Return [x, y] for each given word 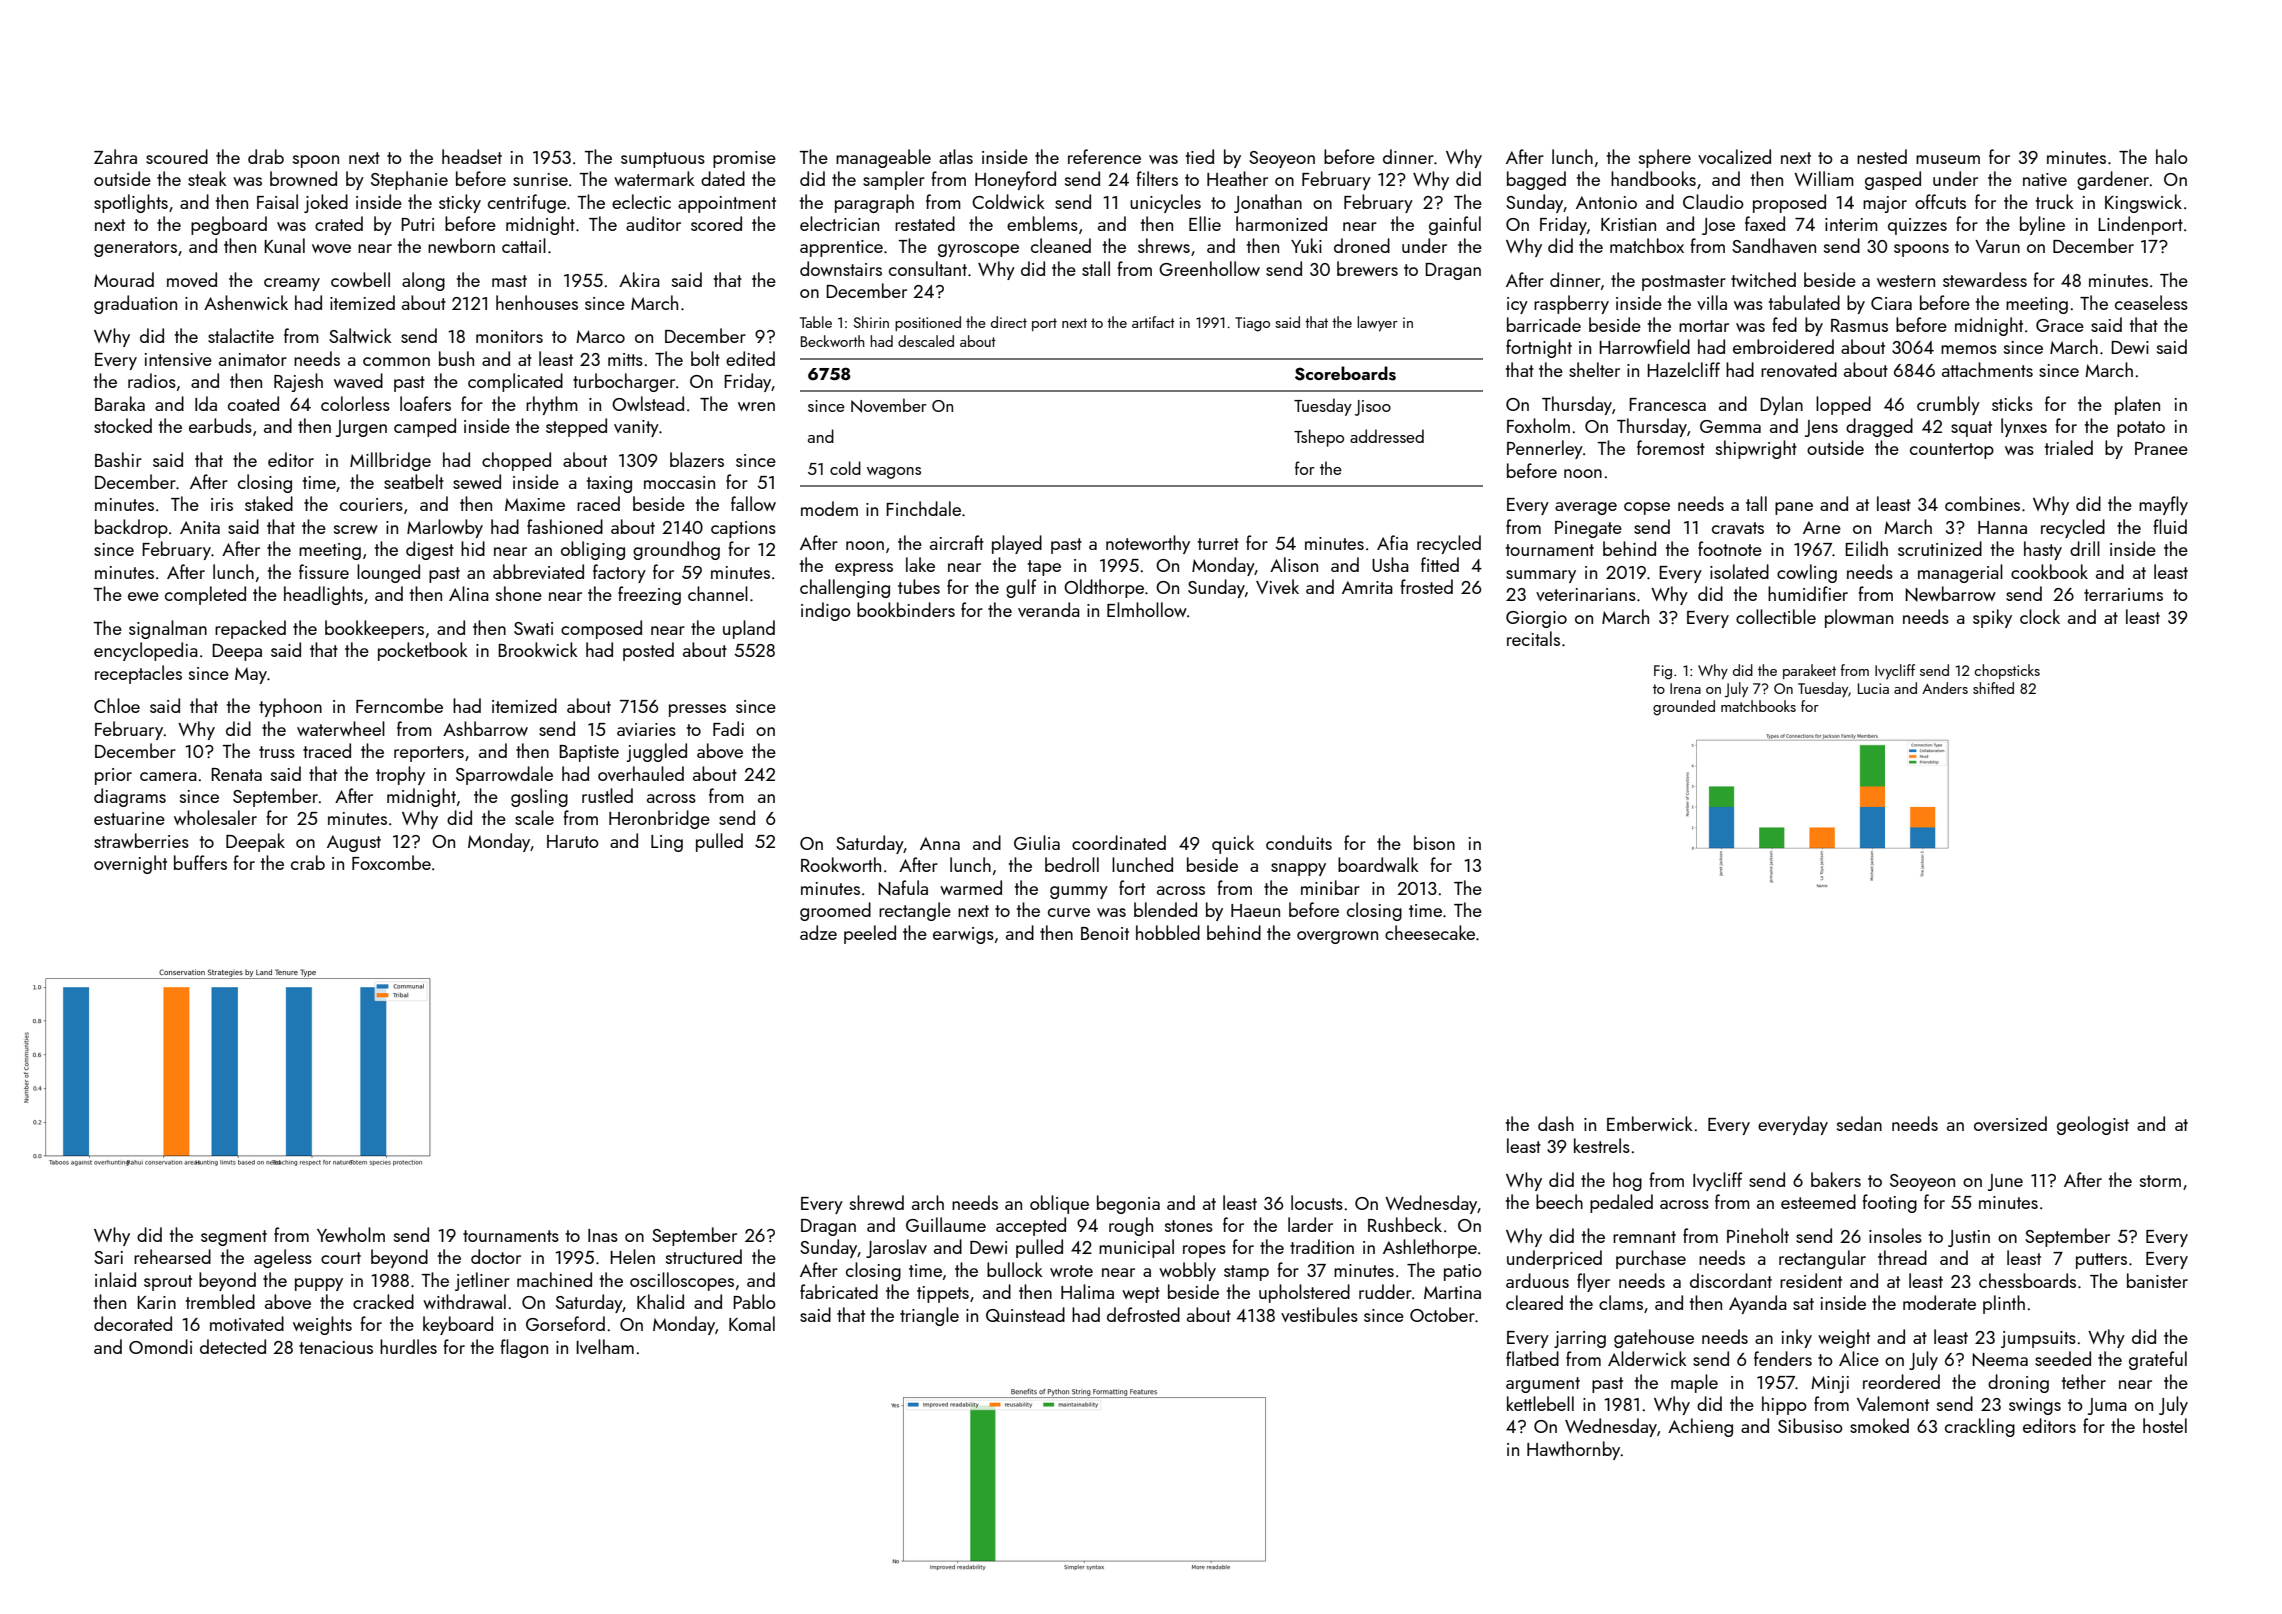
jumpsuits [2038, 1339]
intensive [178, 359]
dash [1556, 1123]
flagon [524, 1348]
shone [519, 593]
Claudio [1713, 201]
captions [743, 529]
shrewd [877, 1202]
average [1586, 508]
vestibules [1319, 1314]
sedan [1859, 1123]
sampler [894, 180]
